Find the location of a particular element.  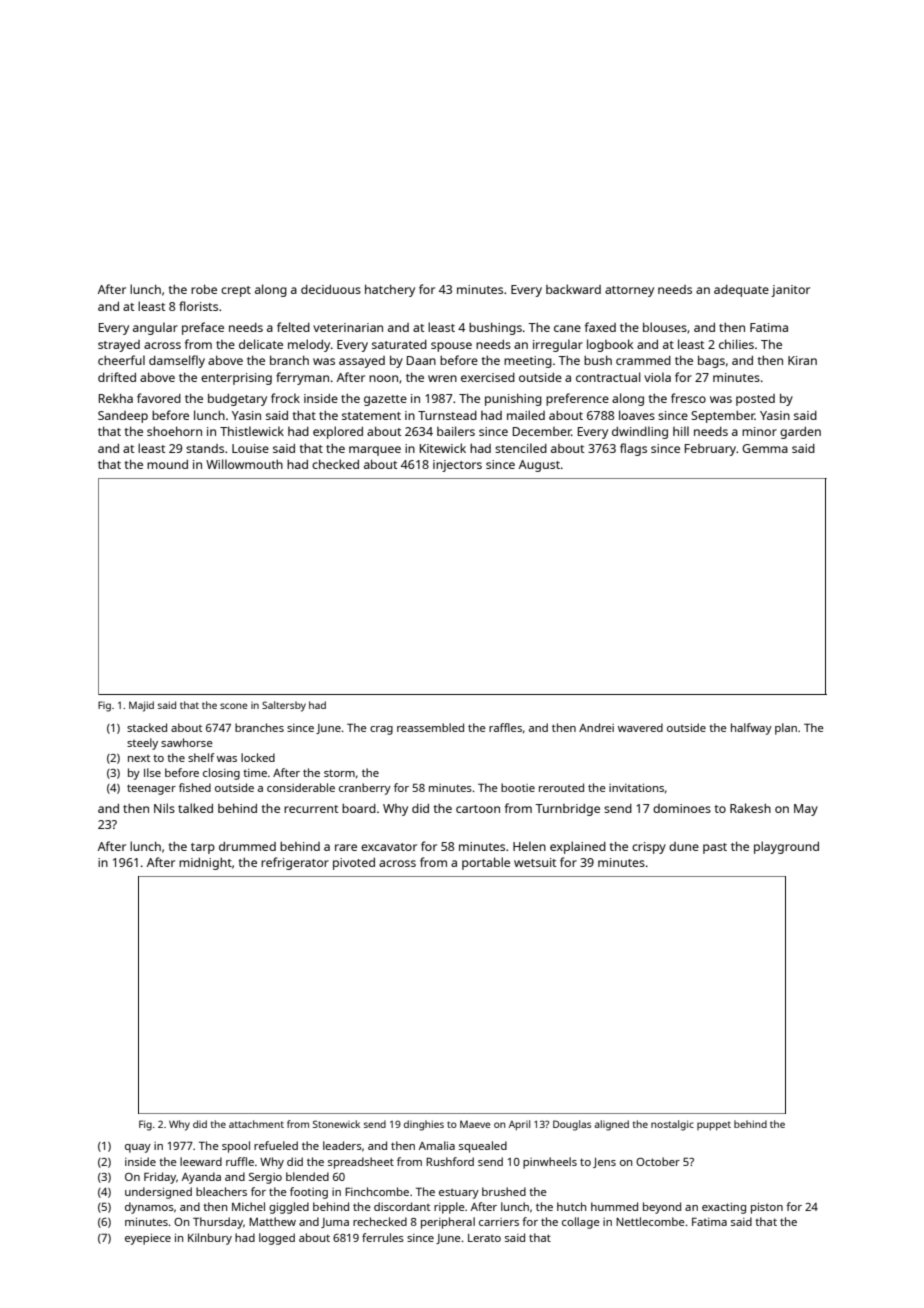

refueled is located at coordinates (276, 1145).
